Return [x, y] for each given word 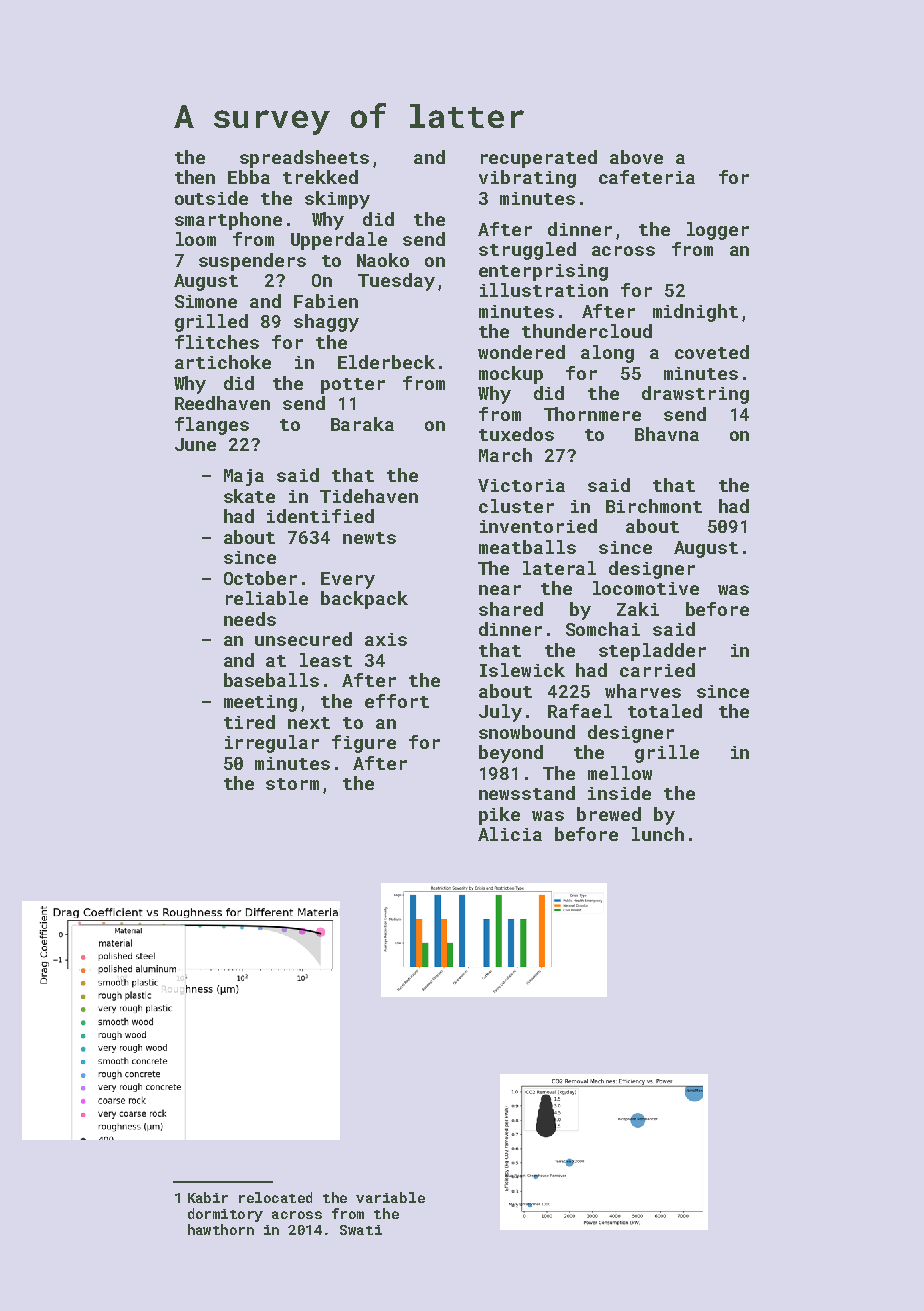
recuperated [539, 159]
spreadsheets [304, 159]
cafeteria [647, 177]
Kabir [208, 1197]
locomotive [646, 588]
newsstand [527, 793]
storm [292, 784]
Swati [361, 1230]
